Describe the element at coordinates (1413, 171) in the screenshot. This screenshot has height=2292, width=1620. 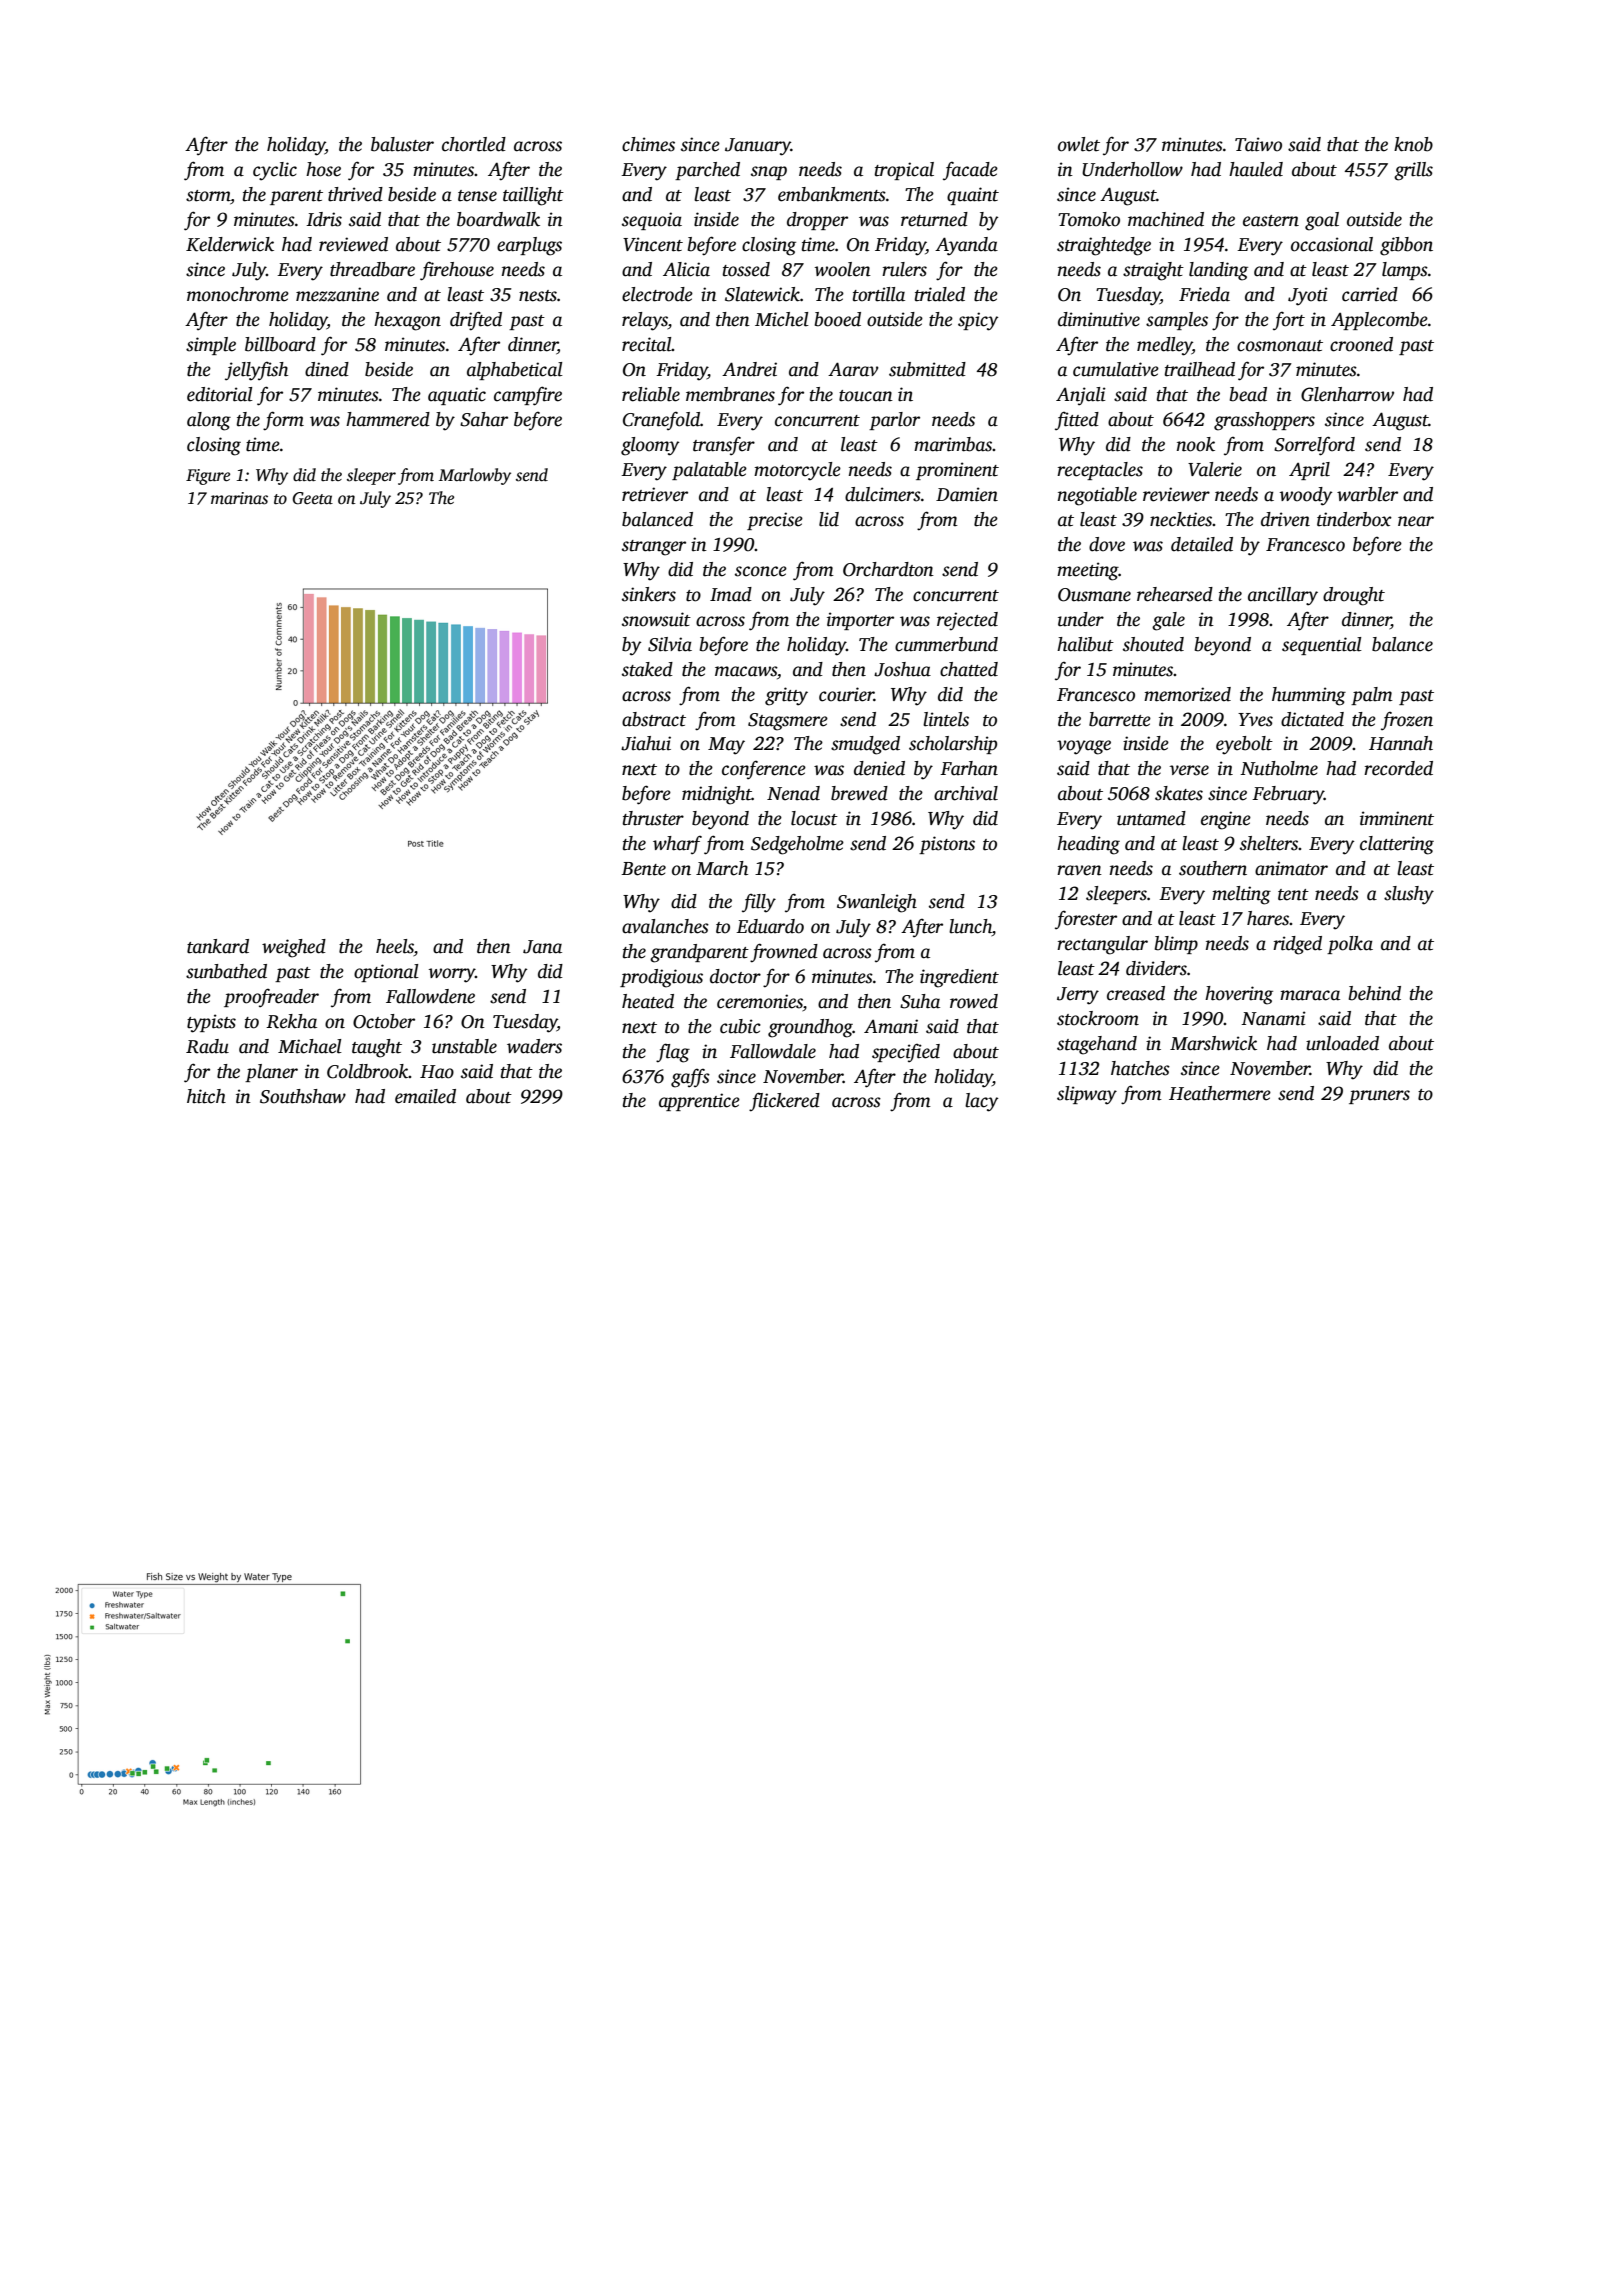
I see `grills` at that location.
